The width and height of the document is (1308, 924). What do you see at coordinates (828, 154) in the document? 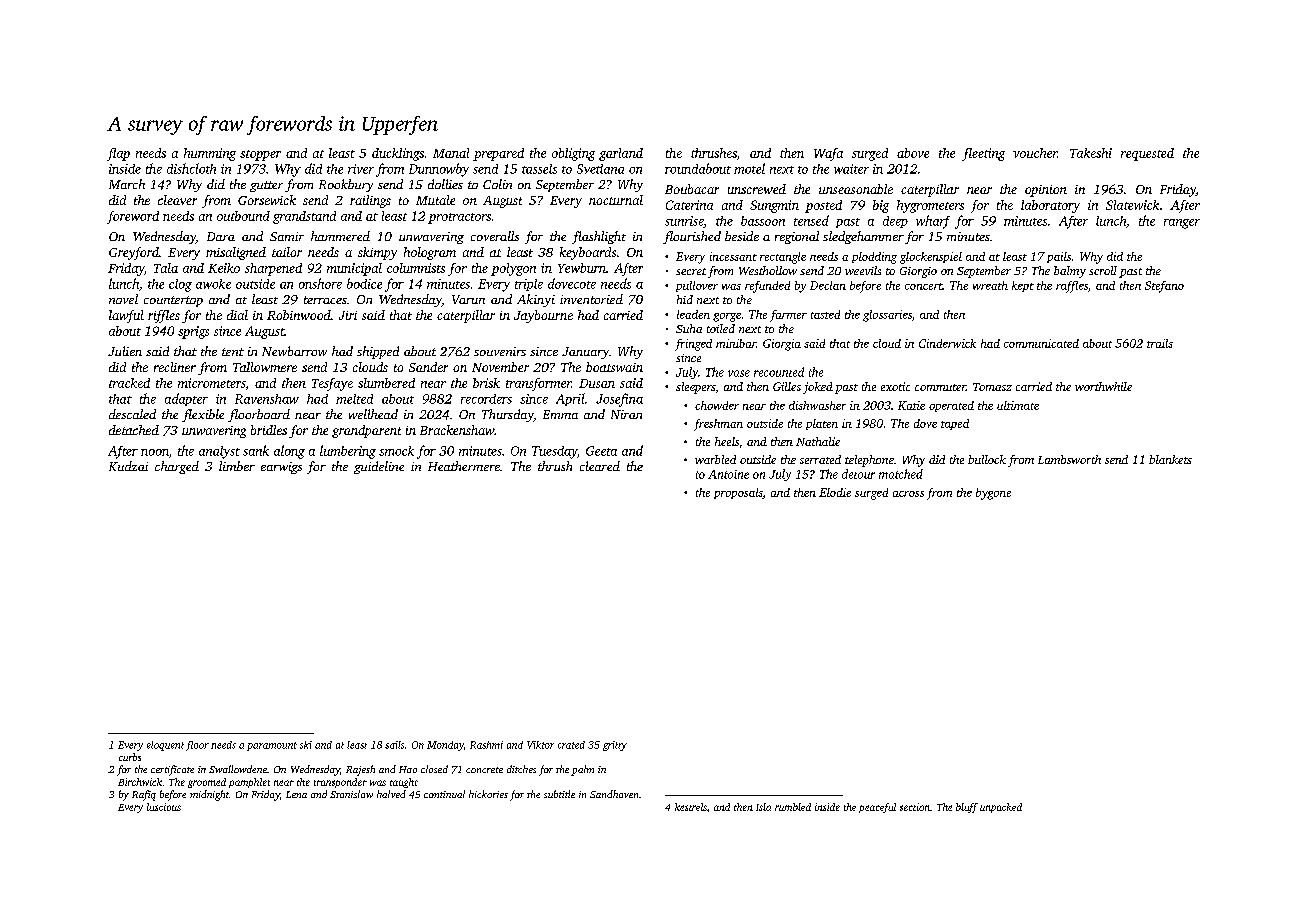
I see `Wafa` at bounding box center [828, 154].
